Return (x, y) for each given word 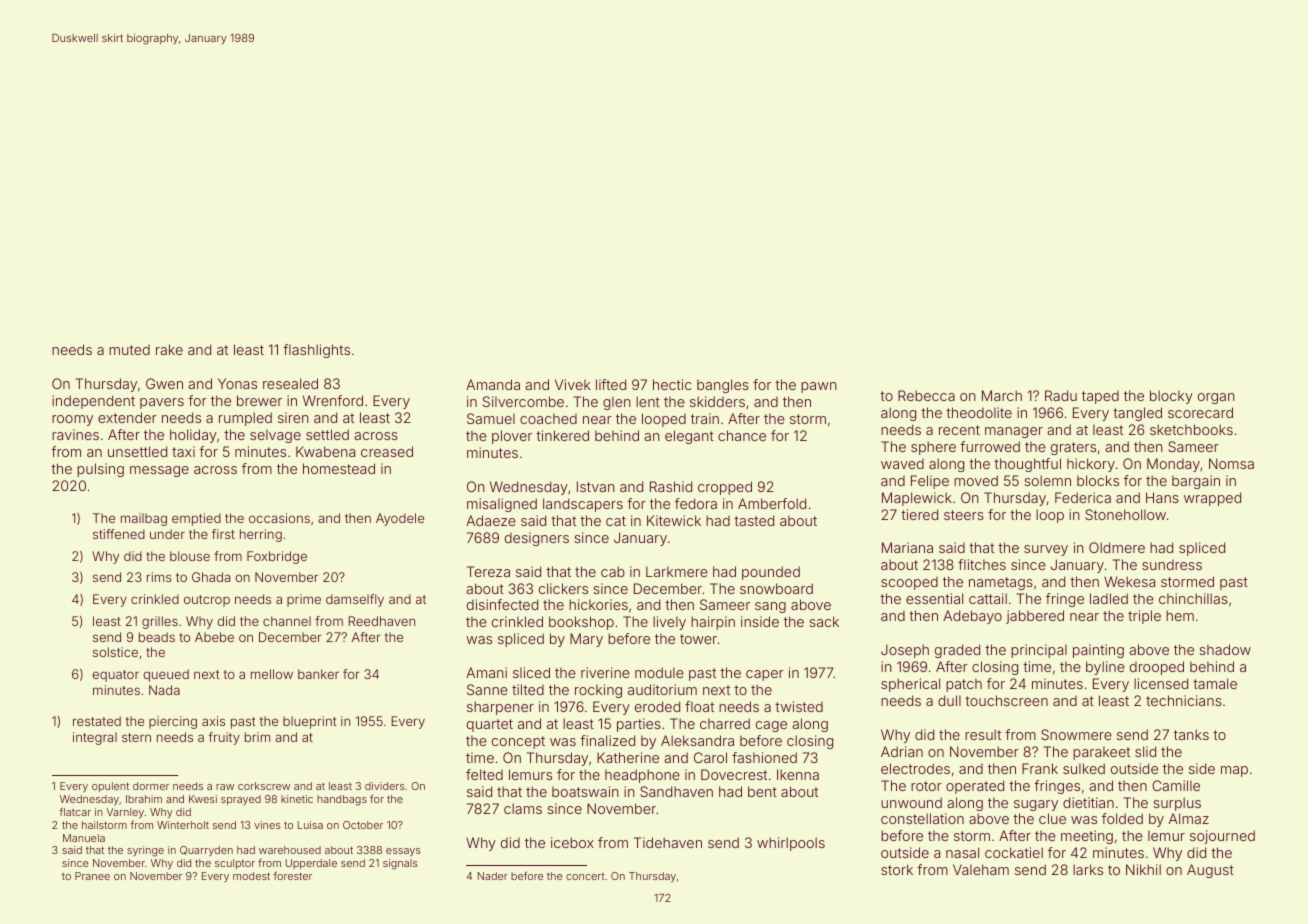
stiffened (119, 534)
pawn (819, 387)
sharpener (500, 708)
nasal (962, 852)
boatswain (585, 791)
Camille (1176, 785)
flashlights (316, 351)
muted (129, 350)
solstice (115, 652)
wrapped (1212, 499)
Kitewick (674, 520)
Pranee (92, 876)
